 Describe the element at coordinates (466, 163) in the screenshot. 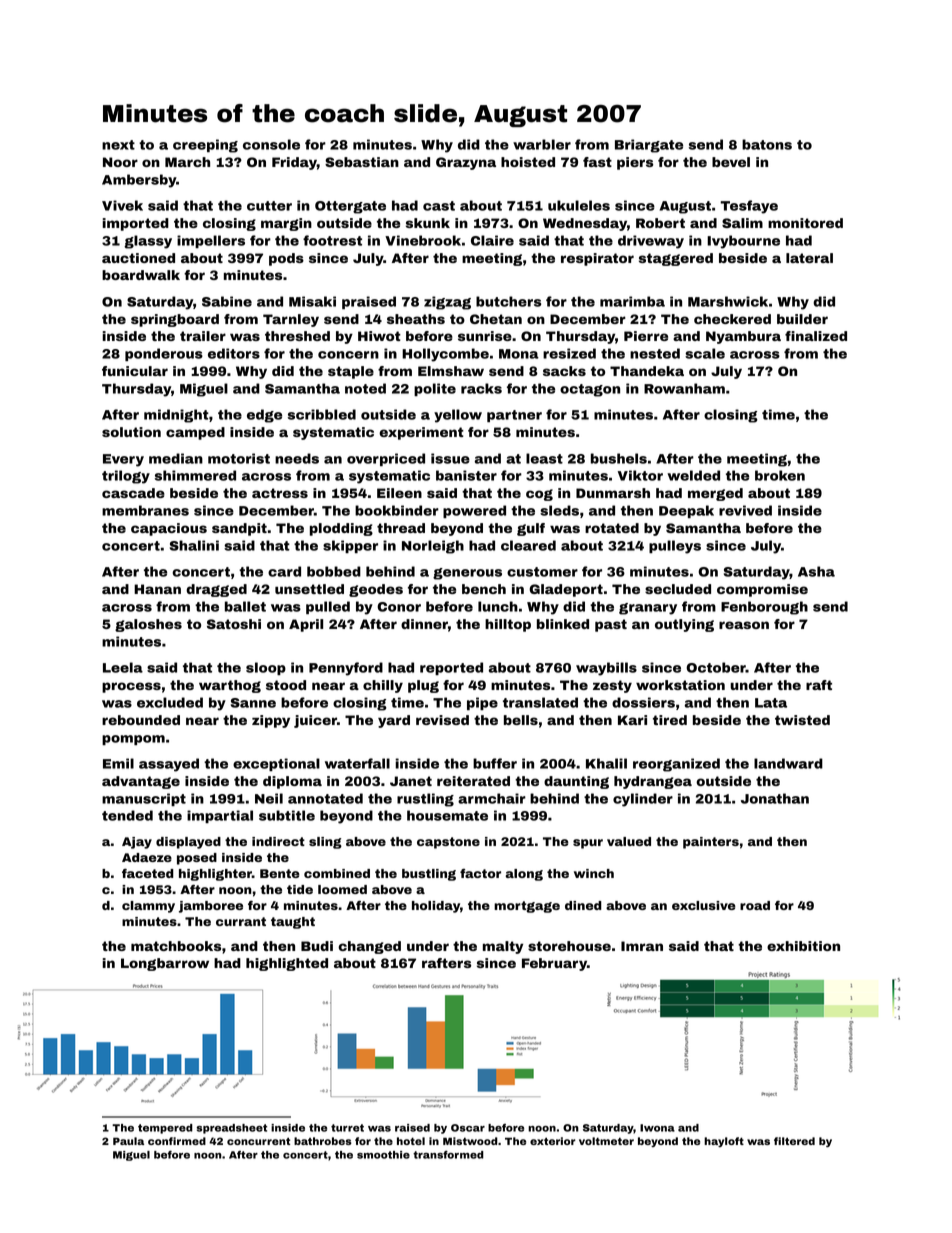

I see `Grazyna` at that location.
